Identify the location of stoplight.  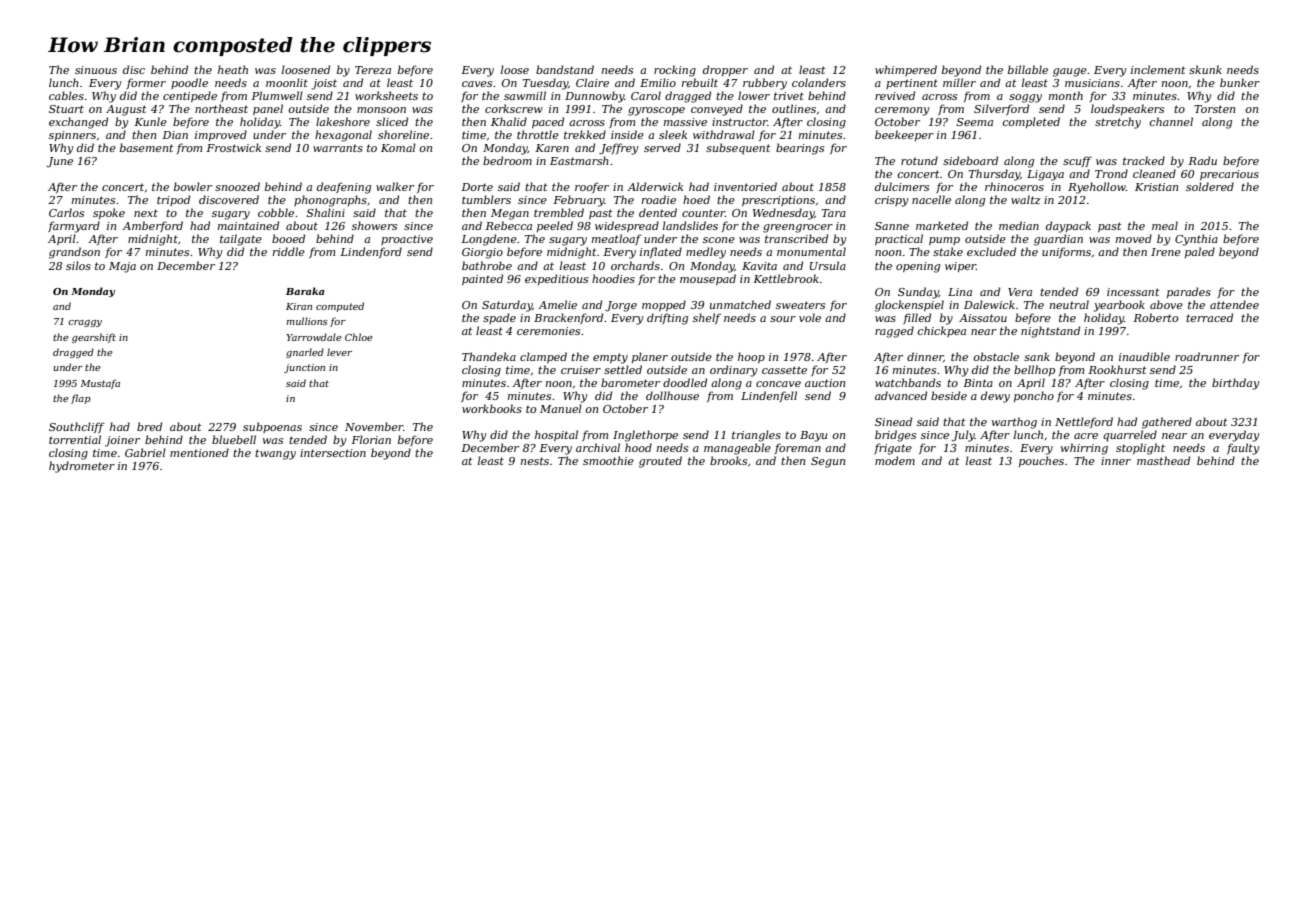
(1140, 449).
